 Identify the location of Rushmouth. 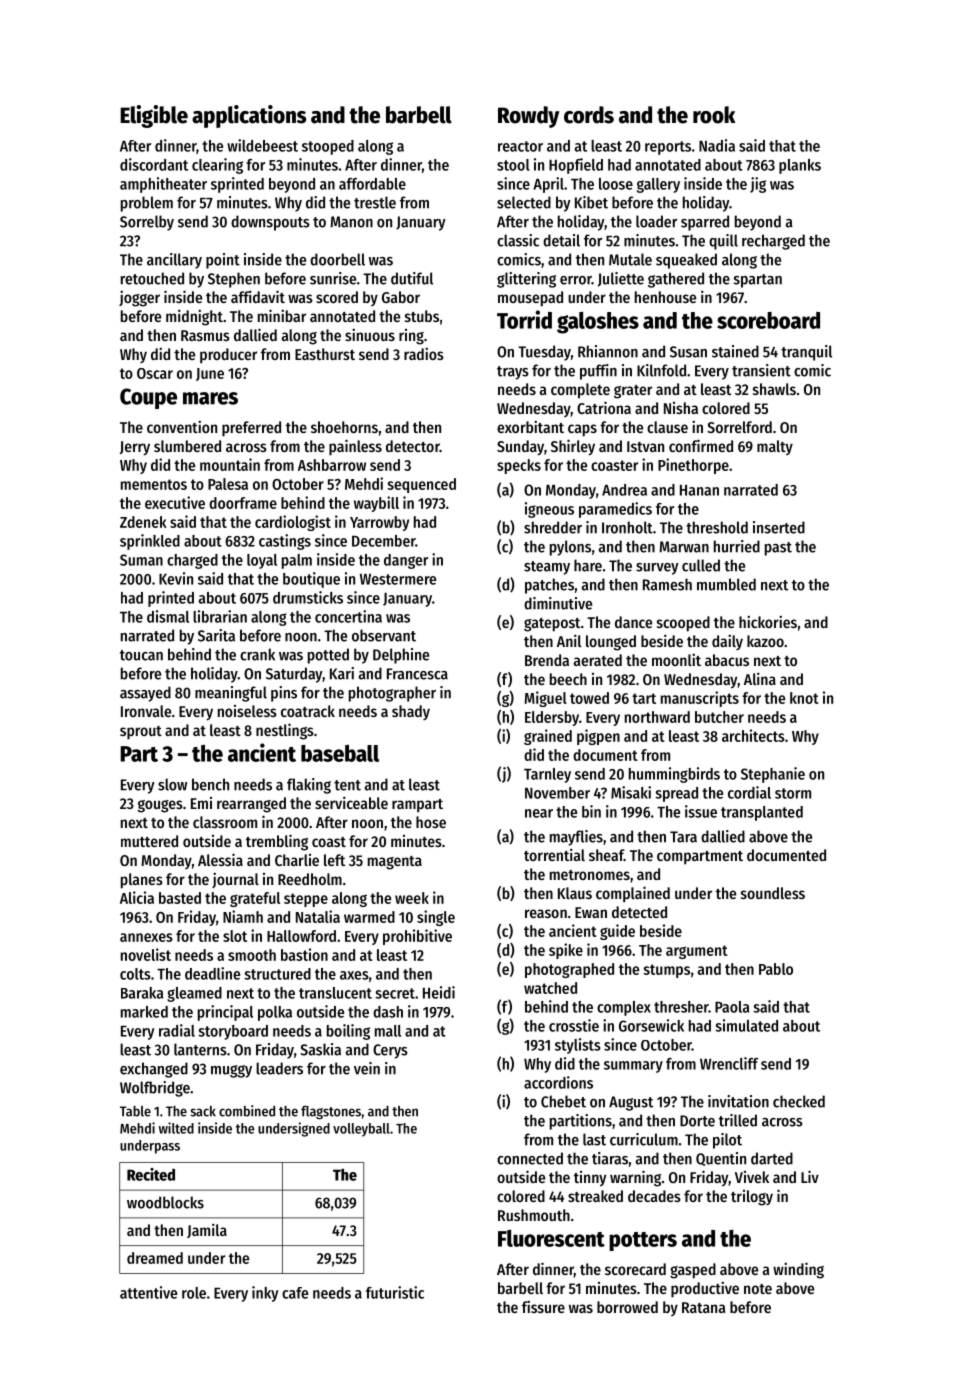
(534, 1215).
